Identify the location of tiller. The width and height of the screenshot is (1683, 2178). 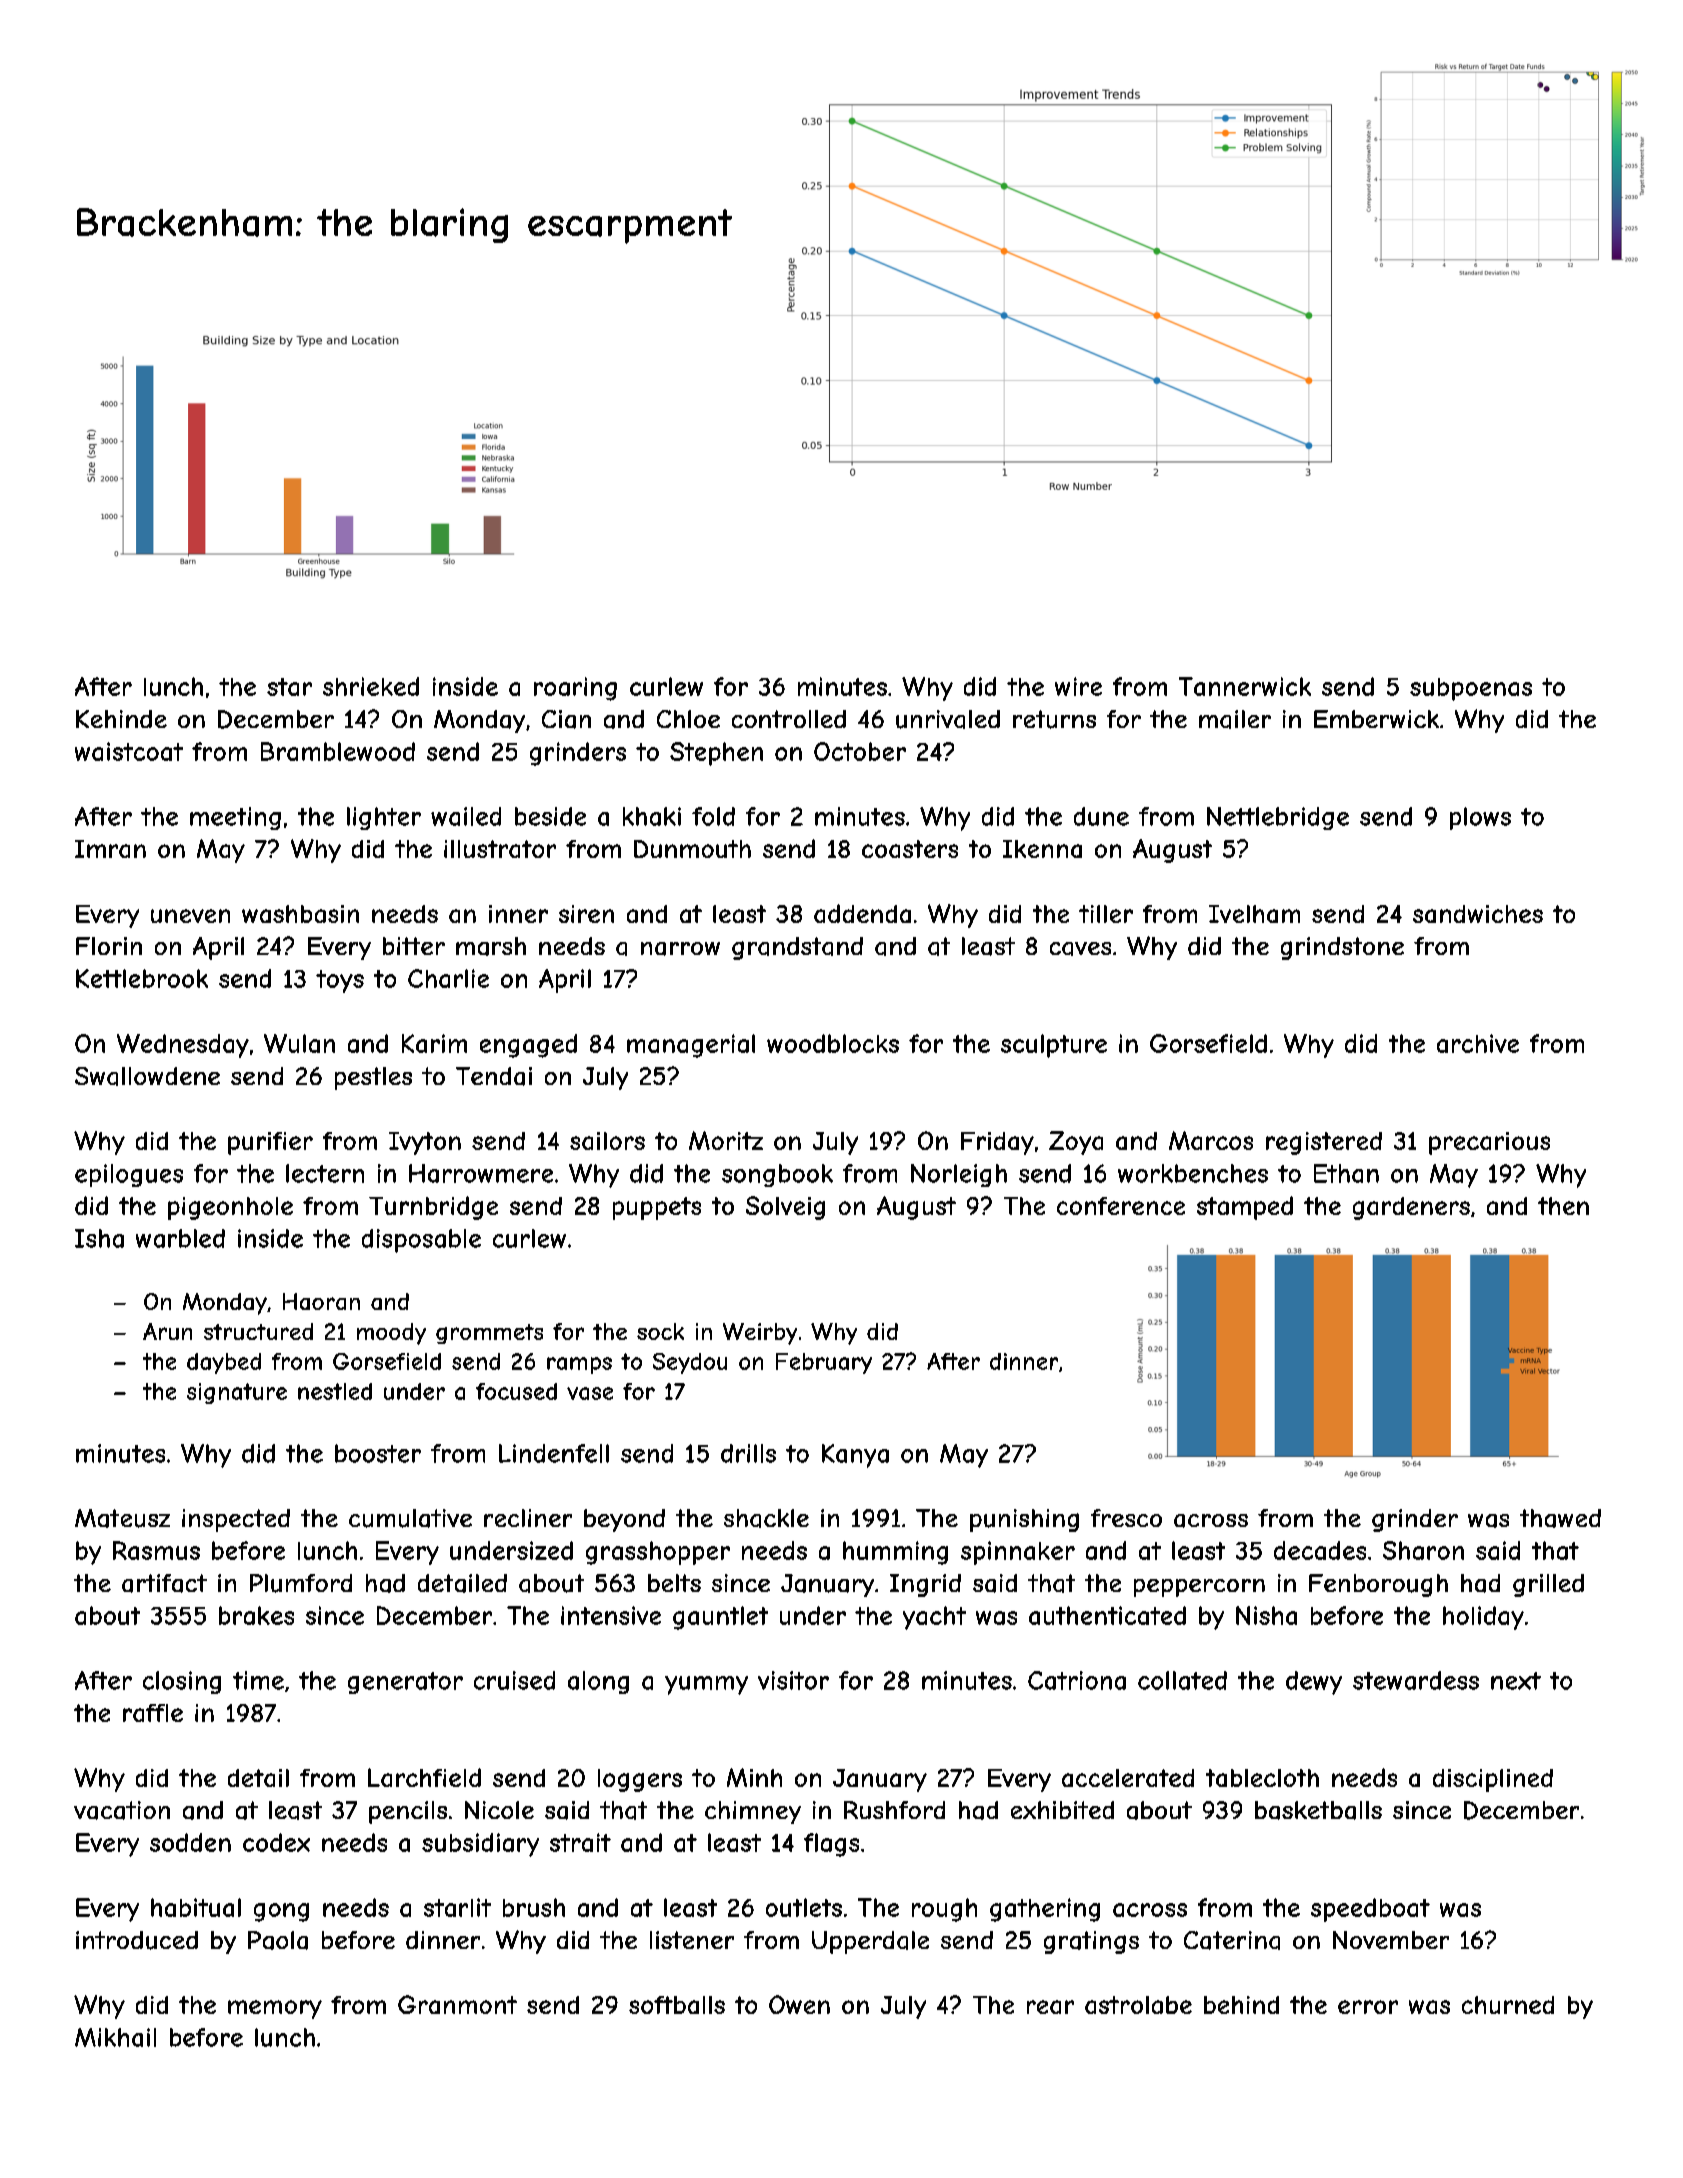
(1106, 914).
